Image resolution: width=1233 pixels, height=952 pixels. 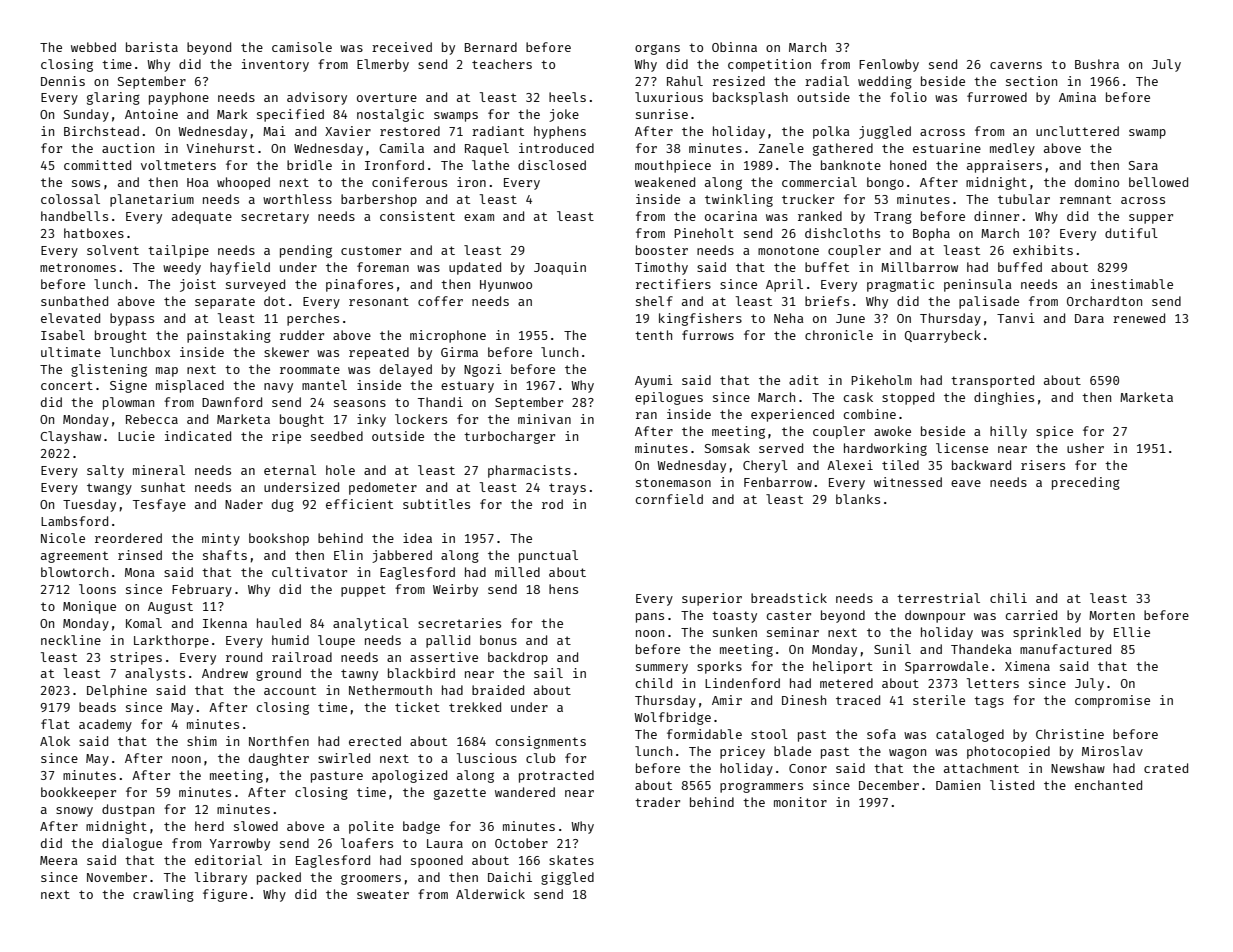 What do you see at coordinates (892, 649) in the document?
I see `Sunil` at bounding box center [892, 649].
